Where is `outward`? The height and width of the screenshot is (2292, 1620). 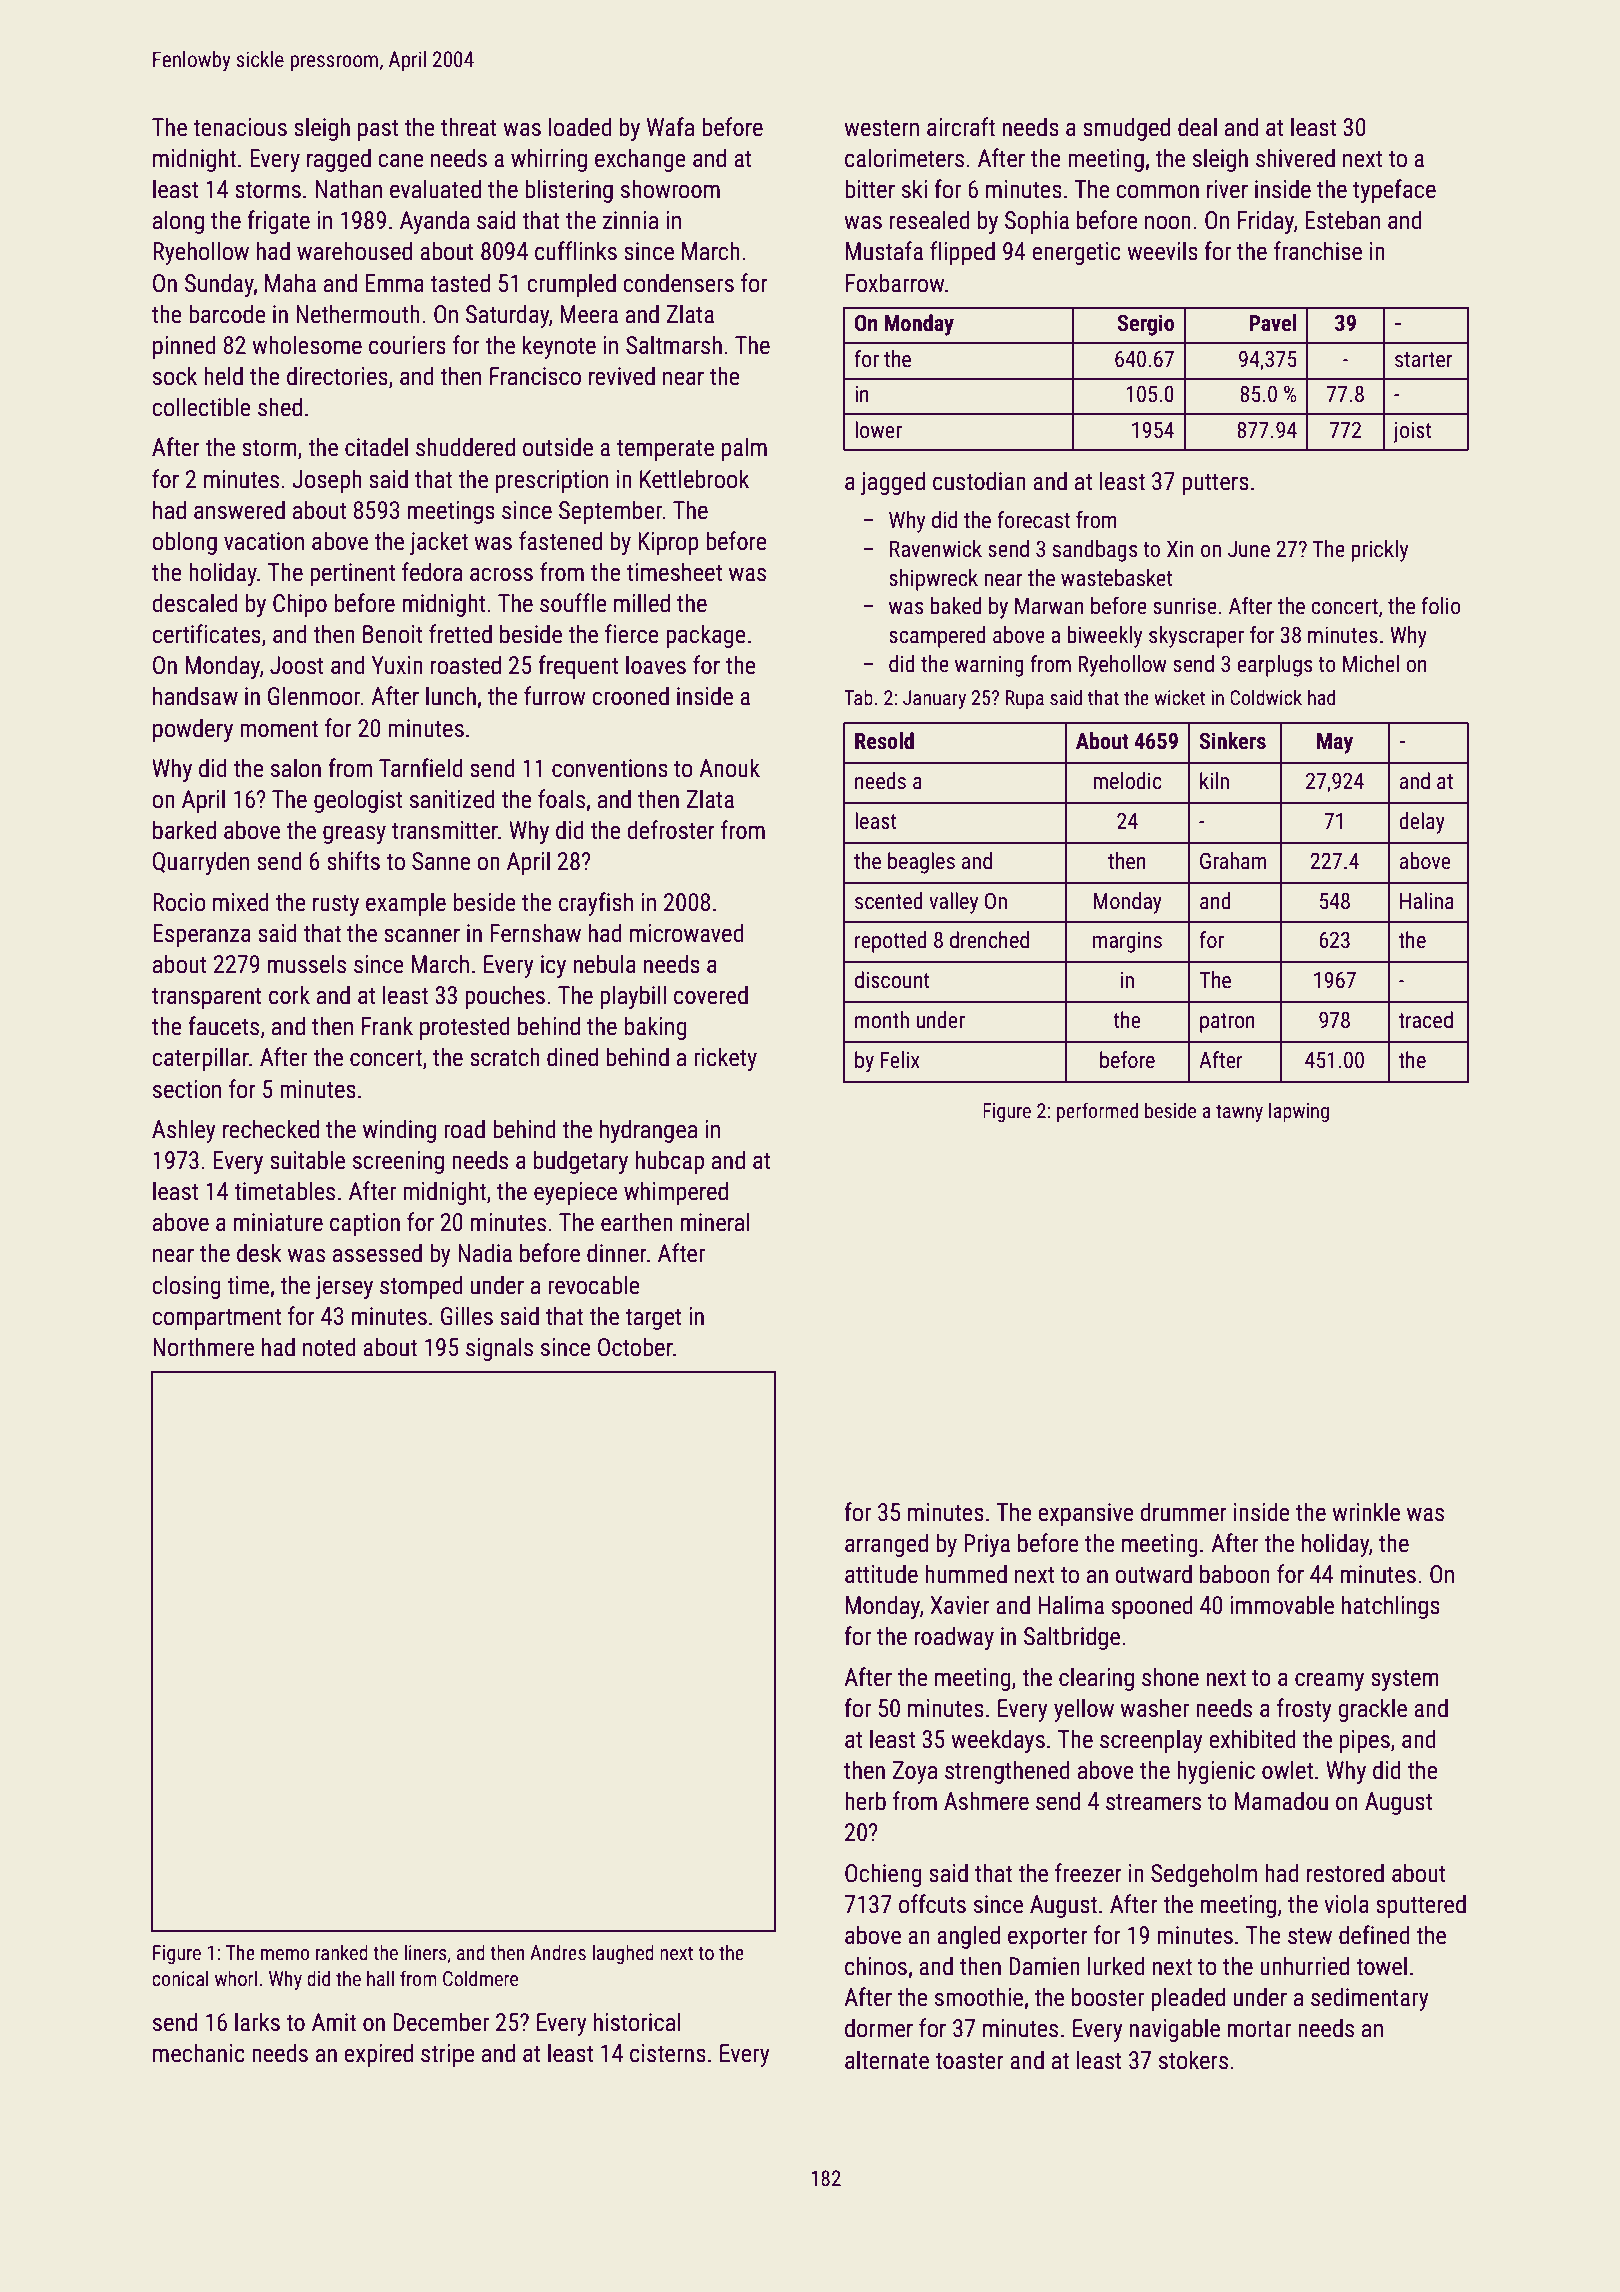 outward is located at coordinates (1153, 1574).
